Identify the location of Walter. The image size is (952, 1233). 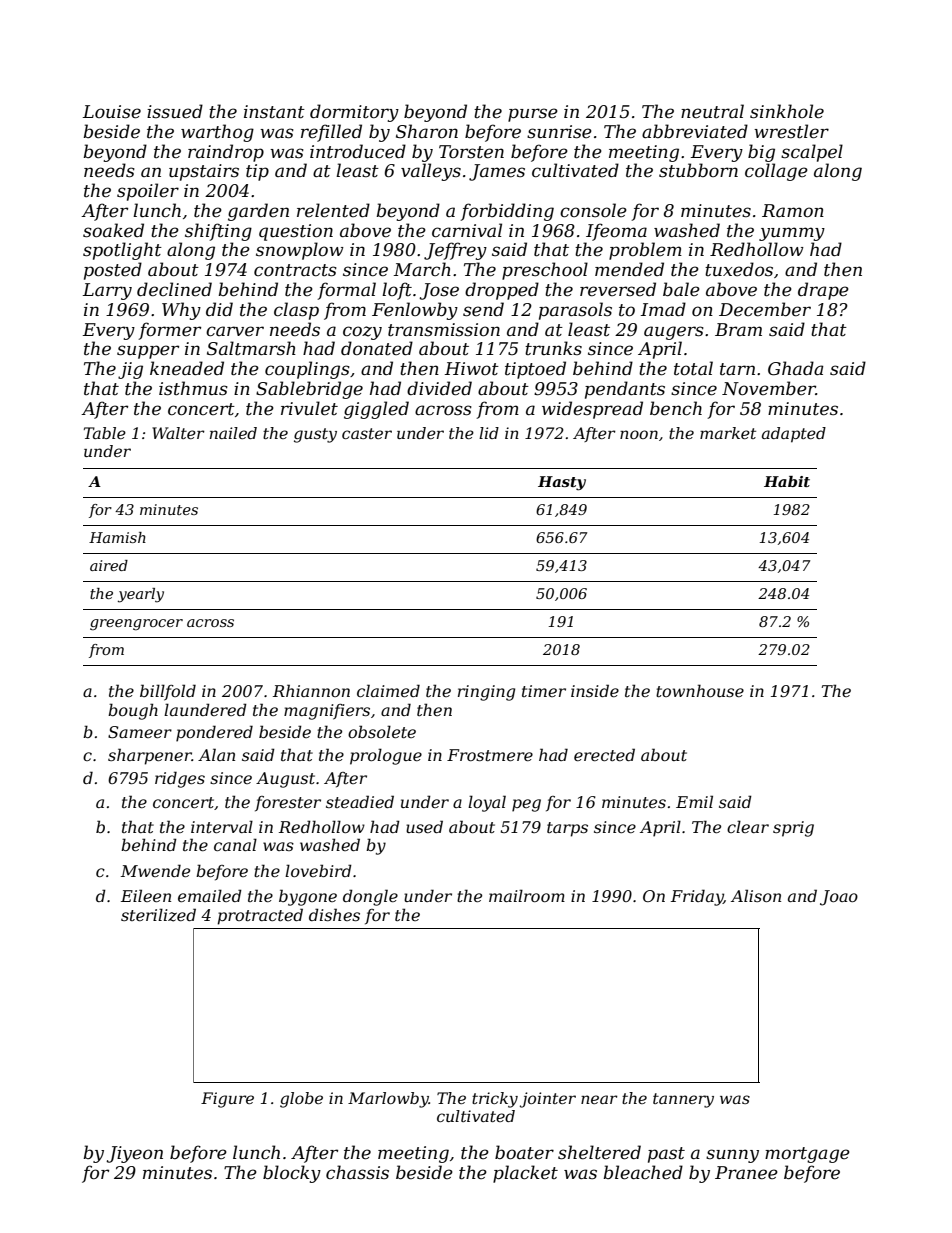
(178, 433).
